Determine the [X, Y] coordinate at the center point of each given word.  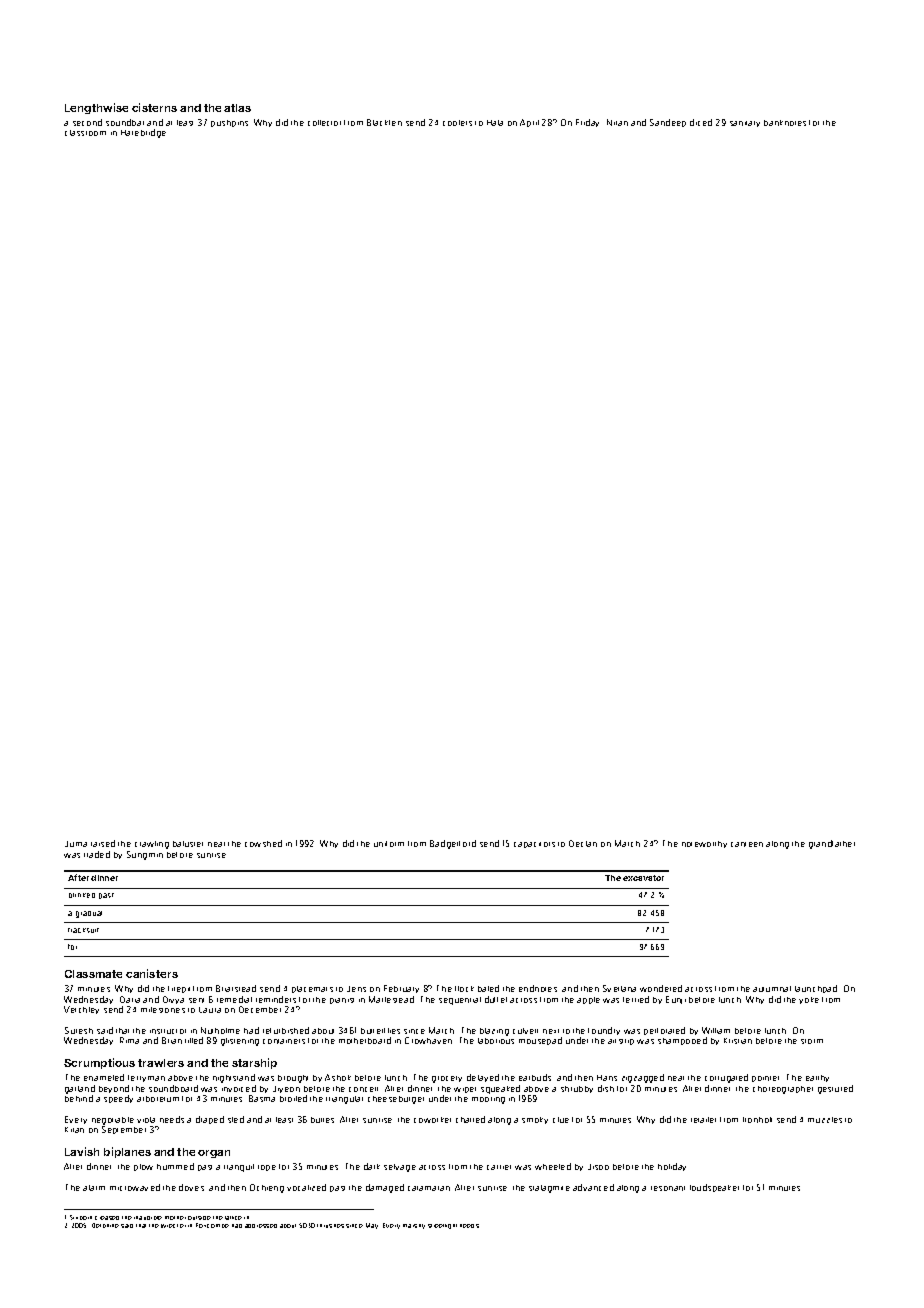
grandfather [832, 844]
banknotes [785, 123]
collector [324, 123]
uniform [389, 844]
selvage [400, 1168]
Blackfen [384, 122]
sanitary [745, 124]
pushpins [229, 123]
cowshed [263, 843]
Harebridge [143, 133]
